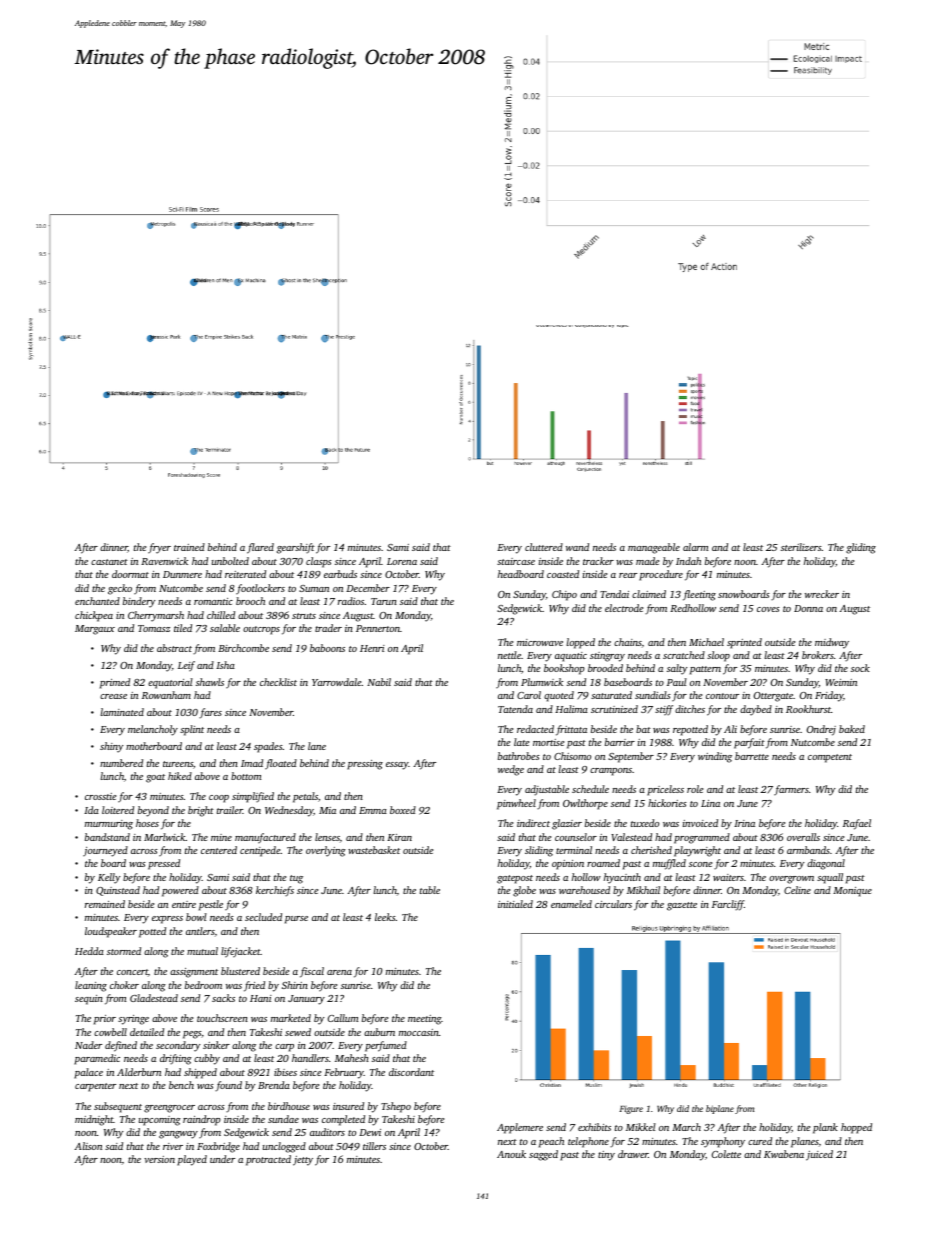 Image resolution: width=952 pixels, height=1233 pixels. What do you see at coordinates (852, 729) in the screenshot?
I see `baked` at bounding box center [852, 729].
